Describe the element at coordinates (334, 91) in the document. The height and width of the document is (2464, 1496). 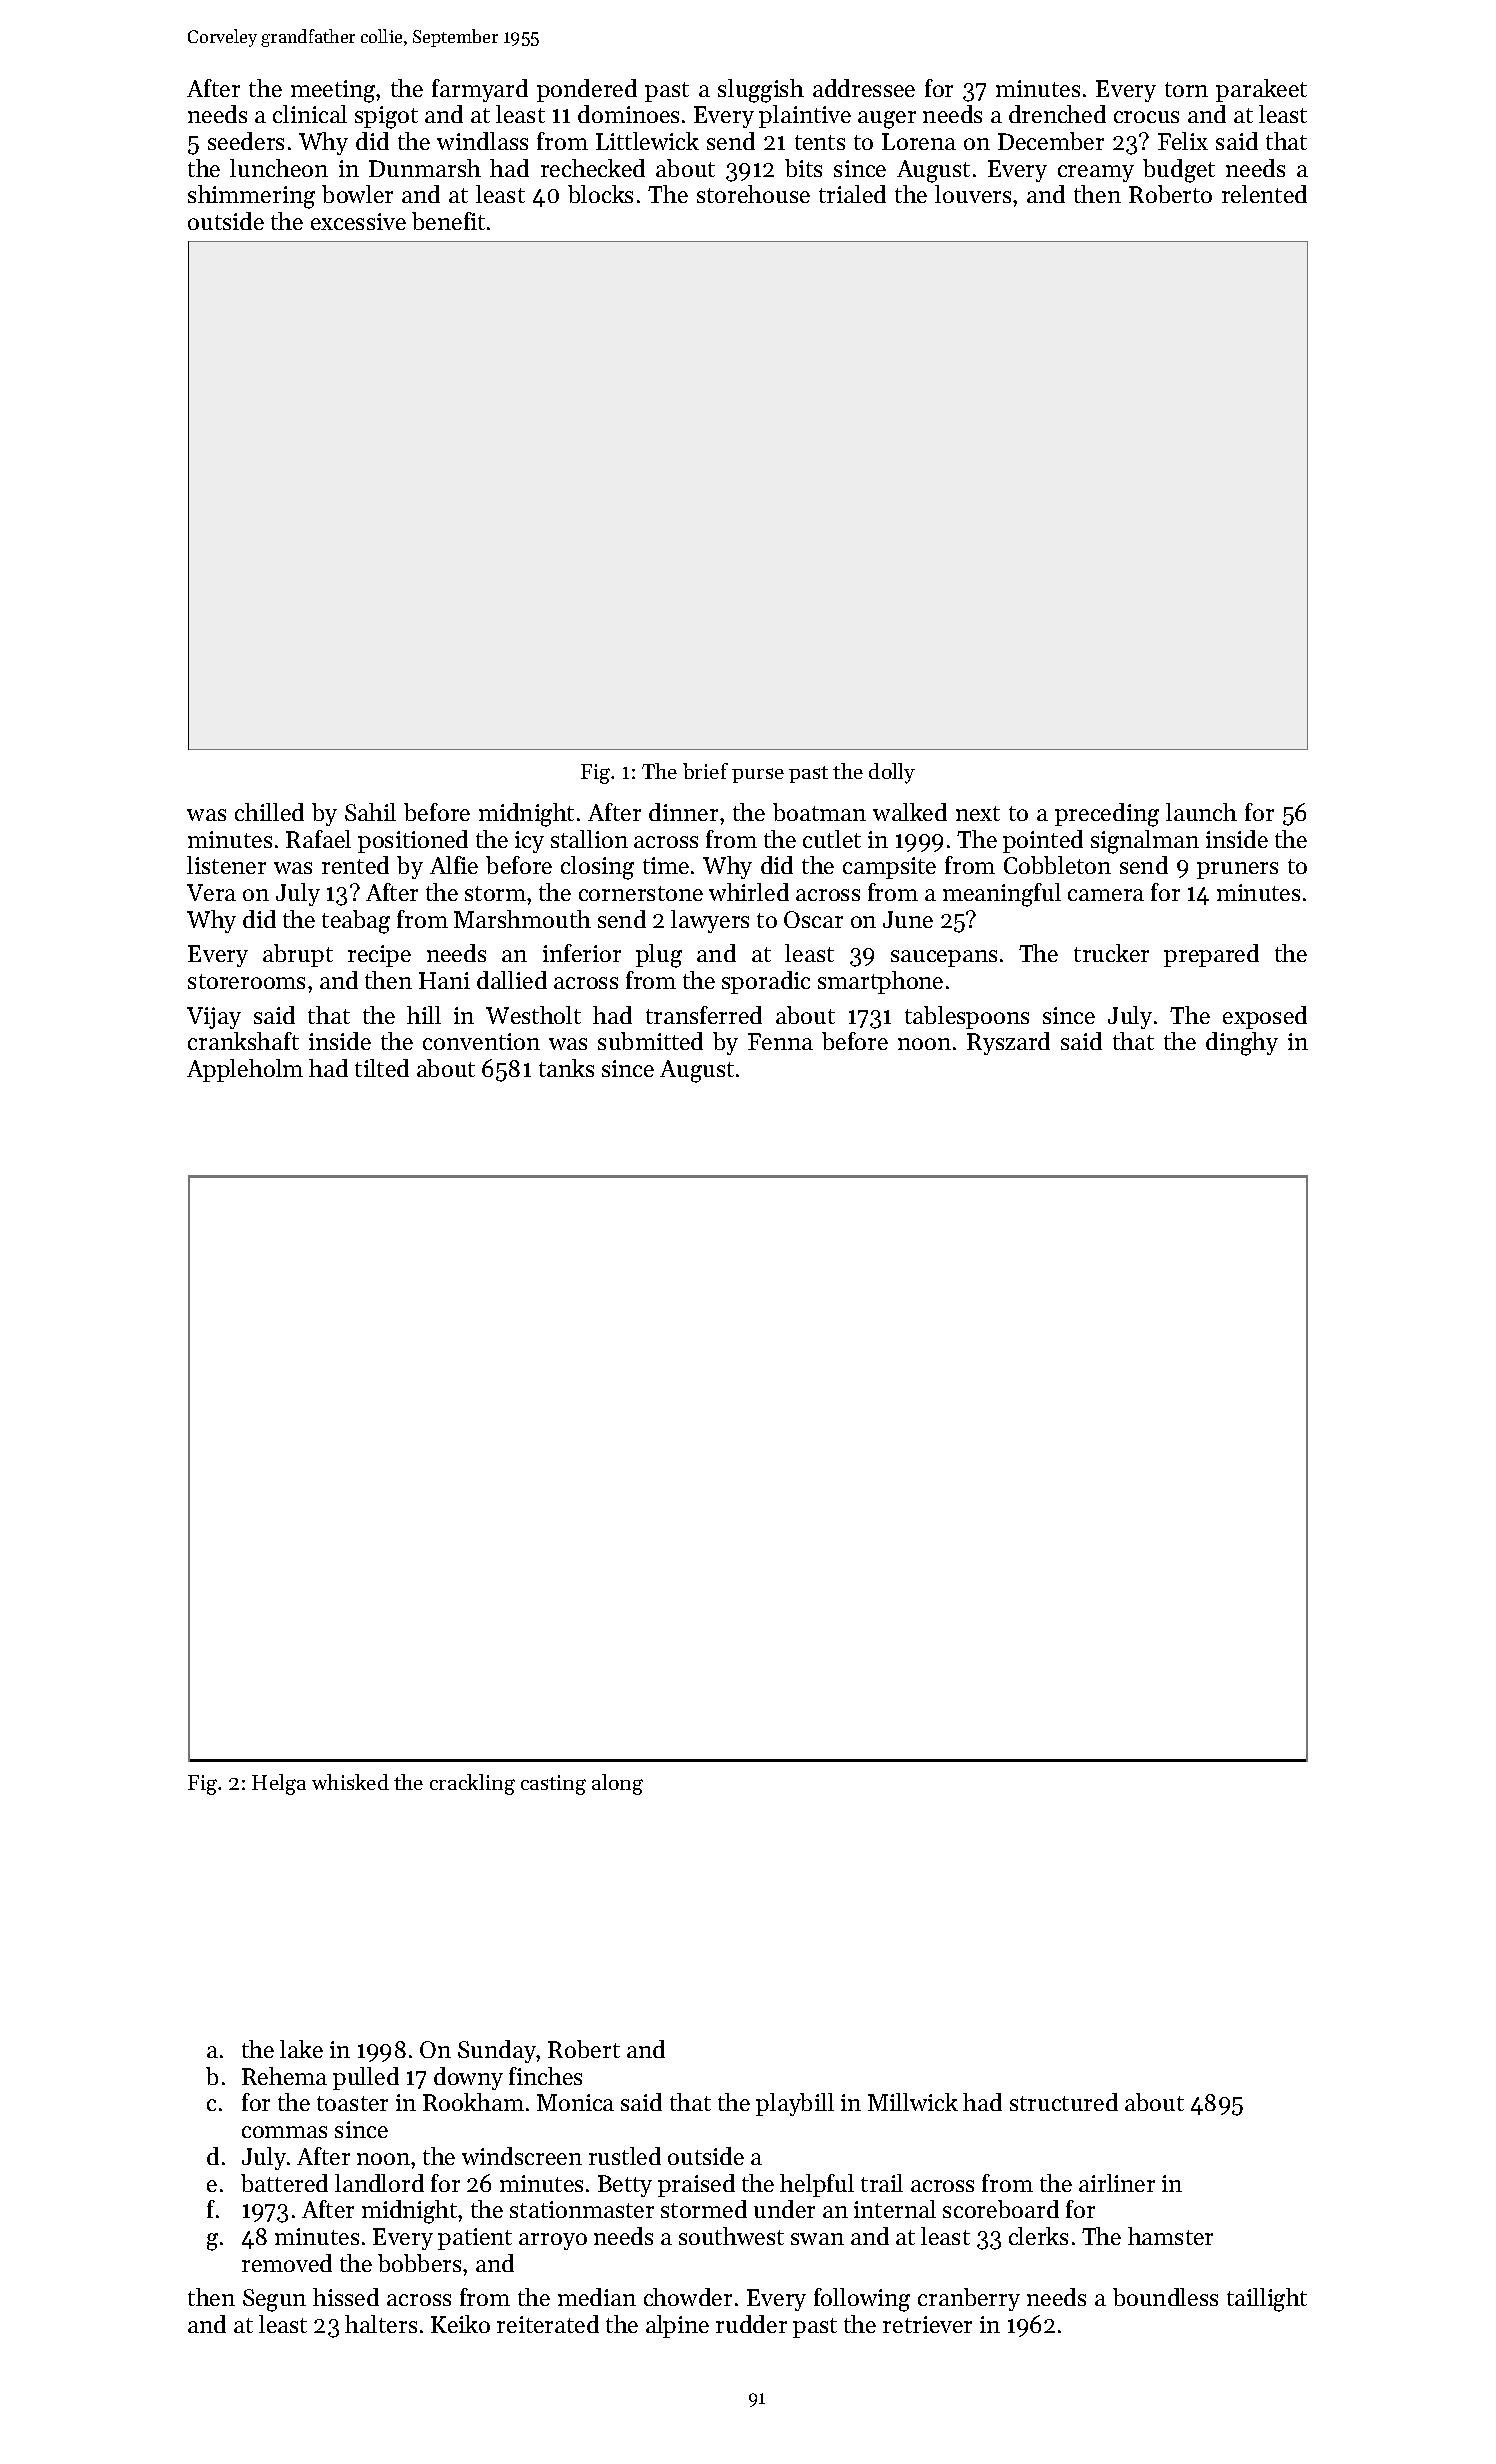
I see `meeting` at that location.
